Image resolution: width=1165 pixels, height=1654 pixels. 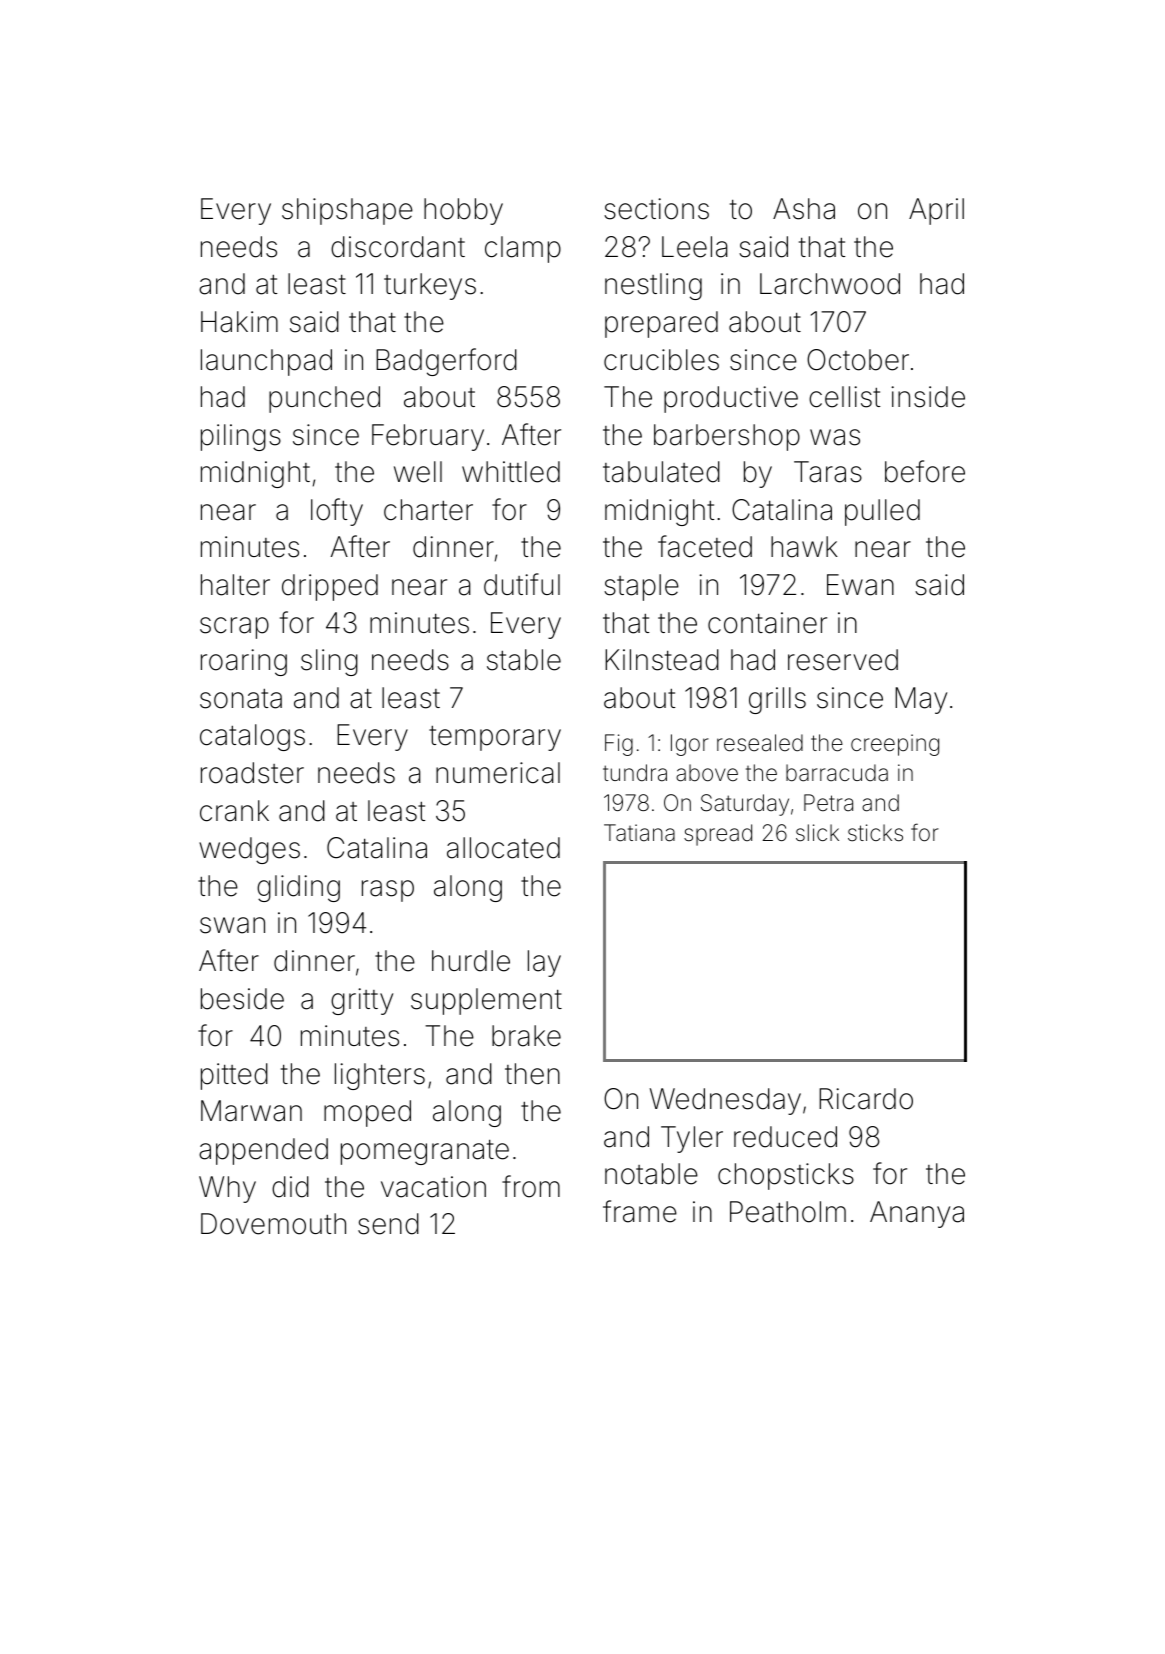 I want to click on dutiful, so click(x=522, y=584).
